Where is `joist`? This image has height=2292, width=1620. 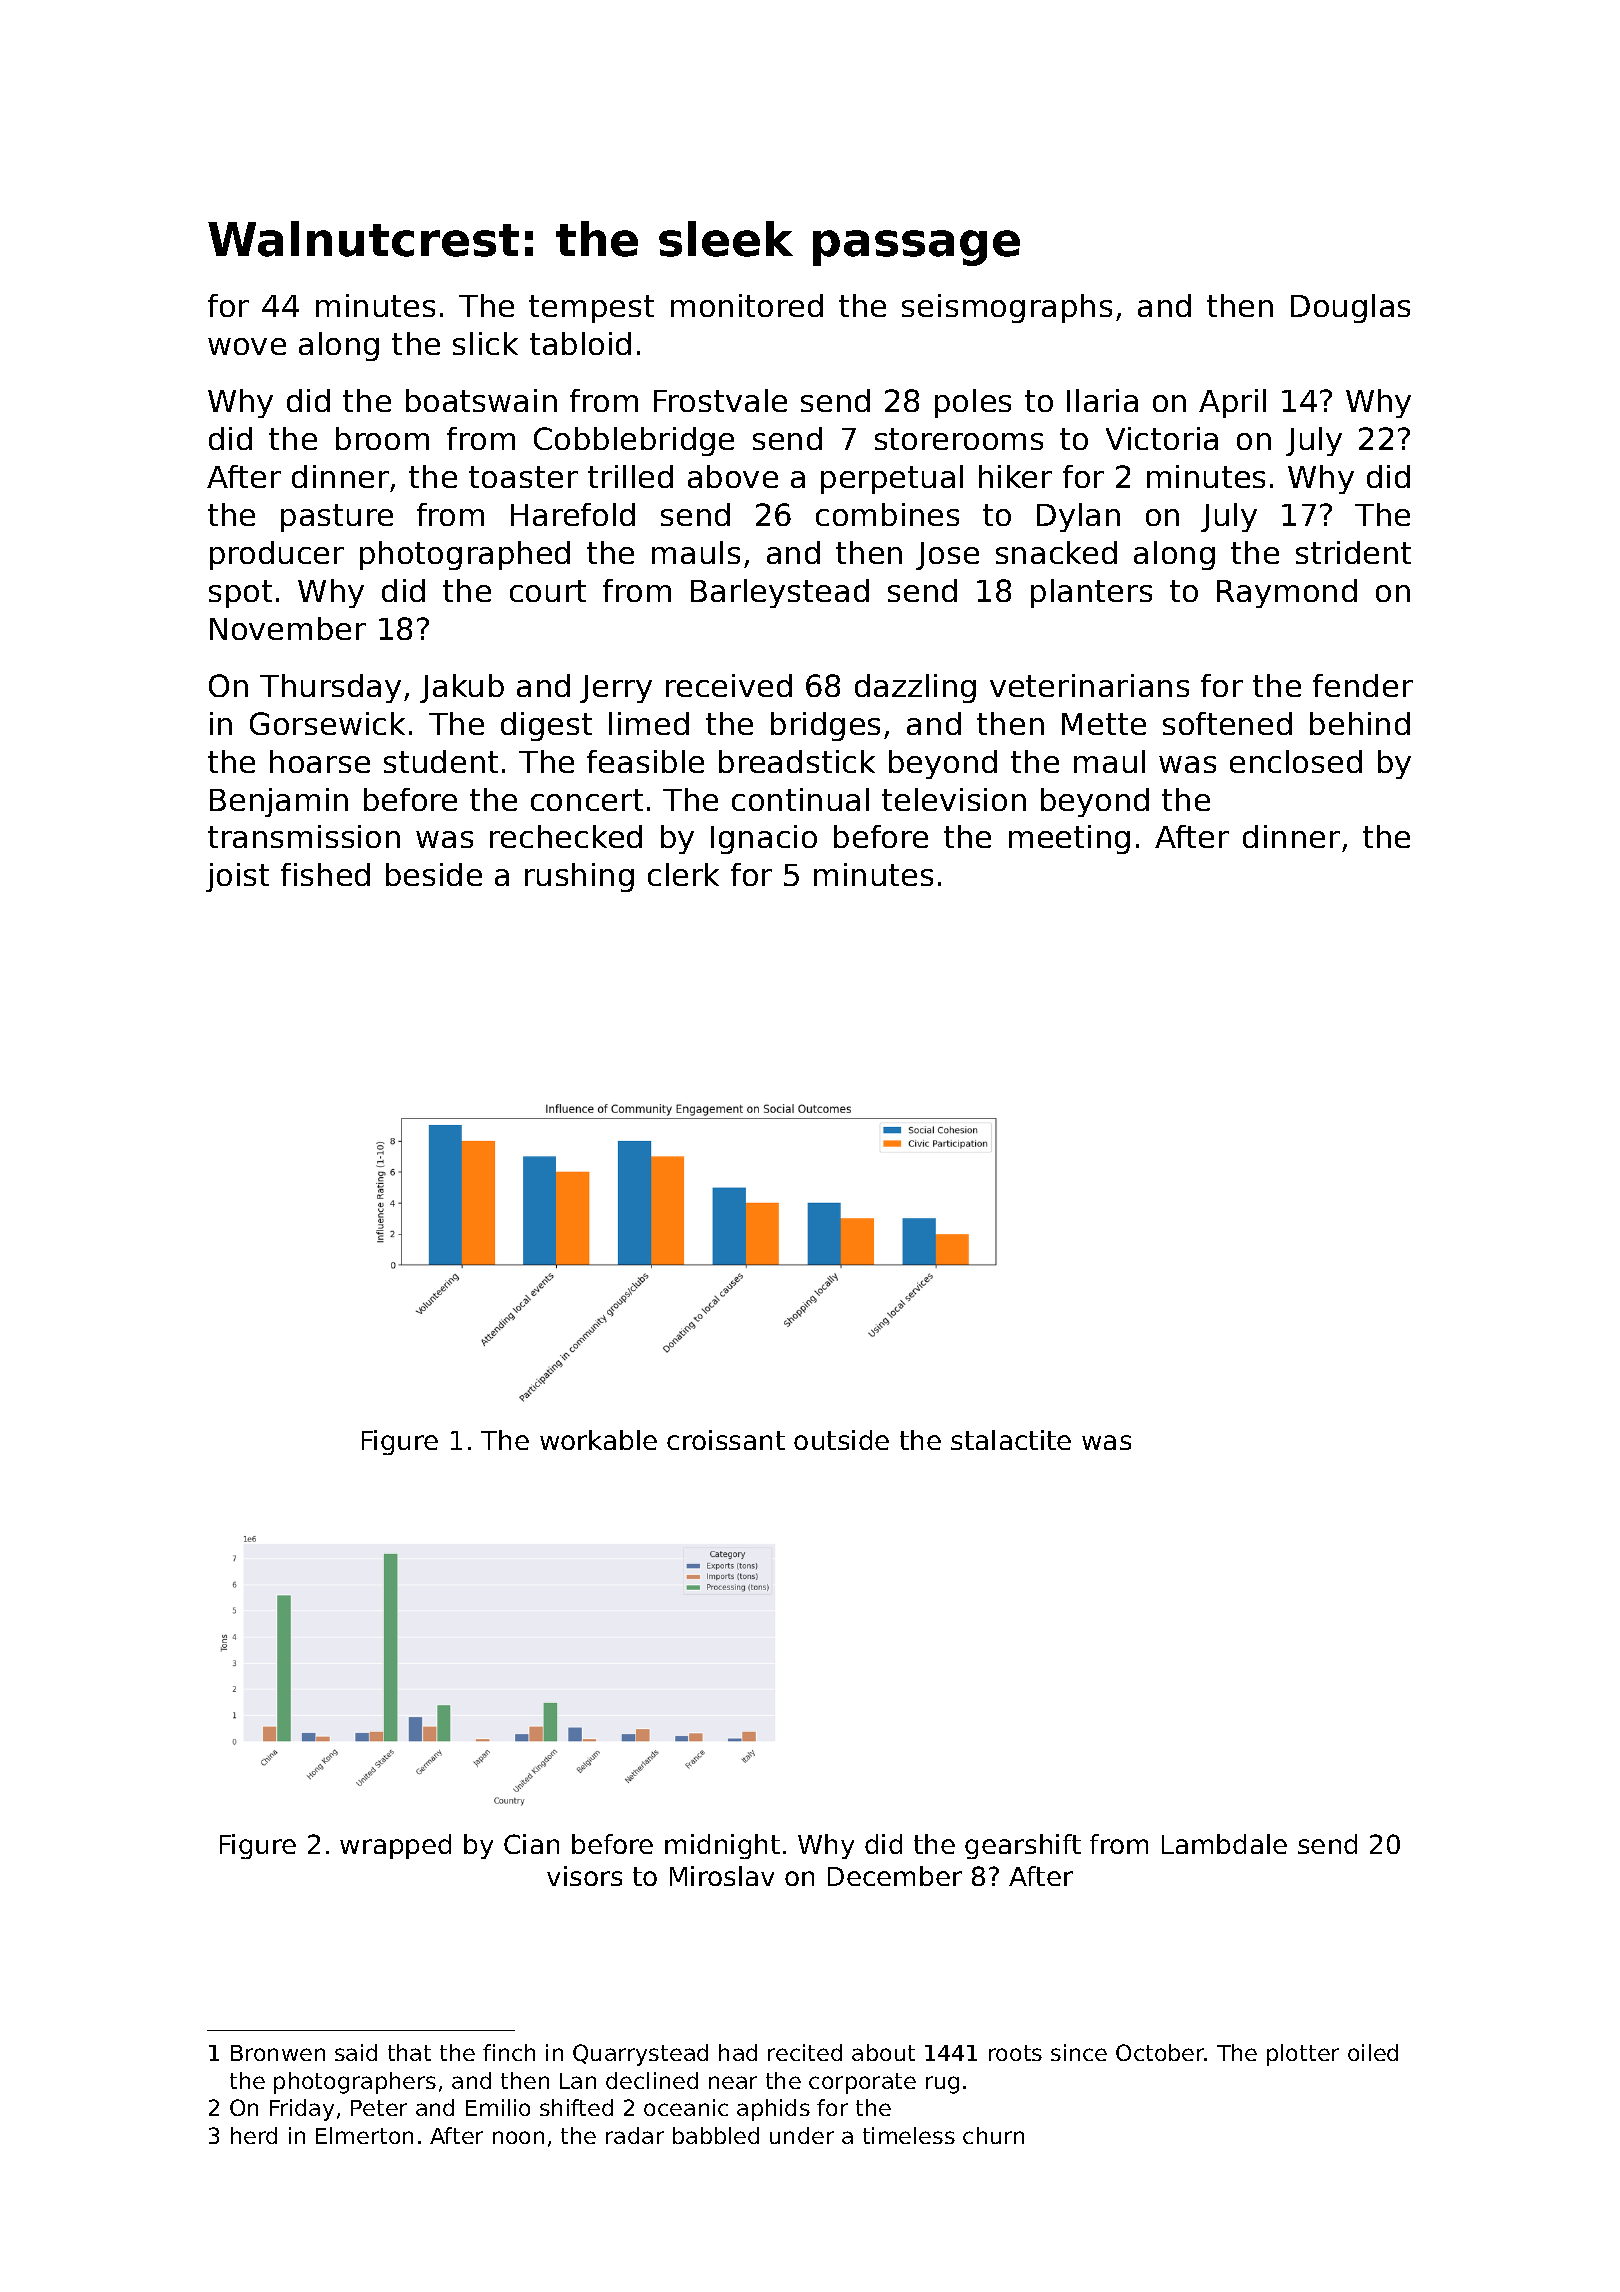 joist is located at coordinates (237, 877).
